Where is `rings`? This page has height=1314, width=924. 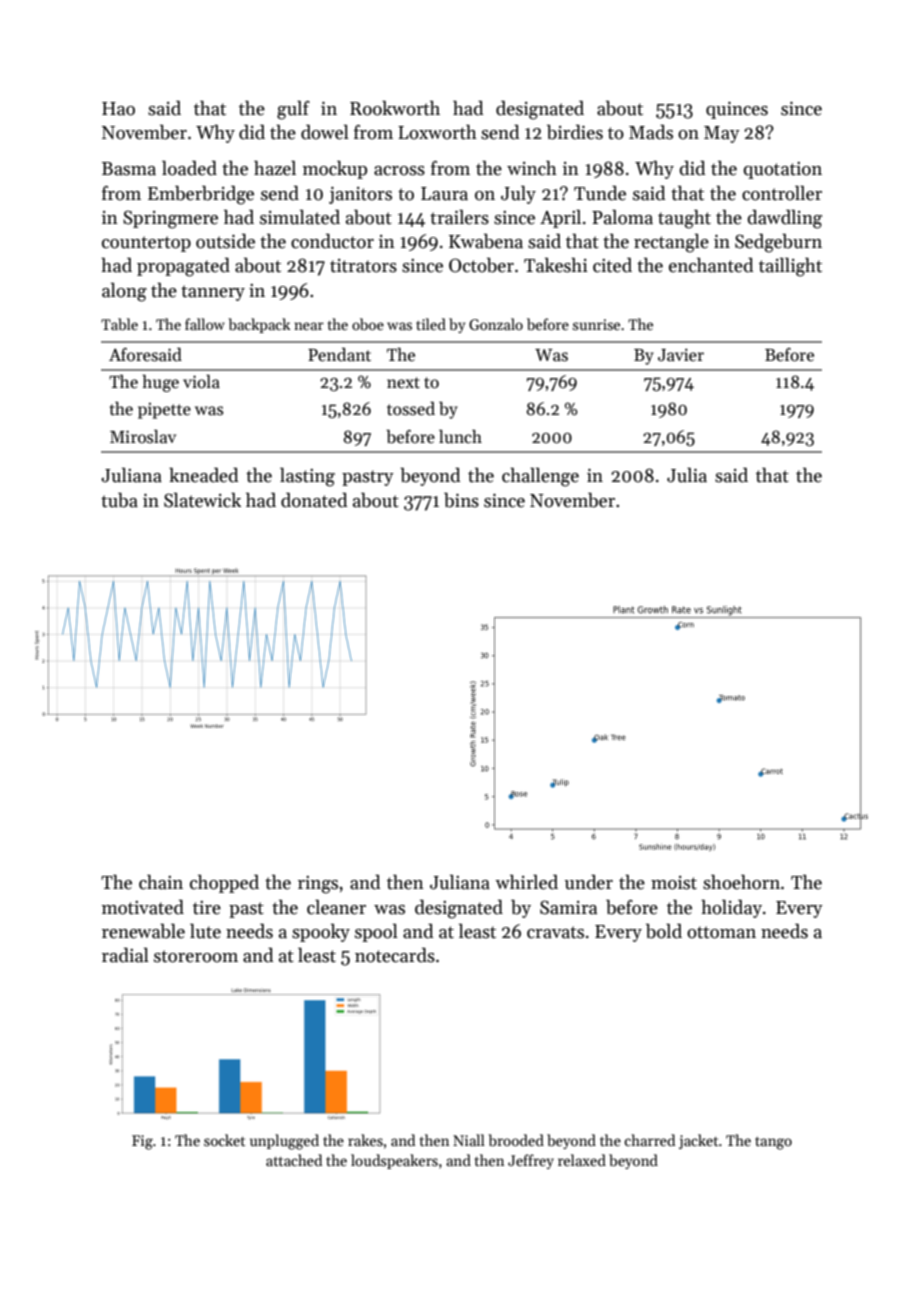 rings is located at coordinates (318, 885).
